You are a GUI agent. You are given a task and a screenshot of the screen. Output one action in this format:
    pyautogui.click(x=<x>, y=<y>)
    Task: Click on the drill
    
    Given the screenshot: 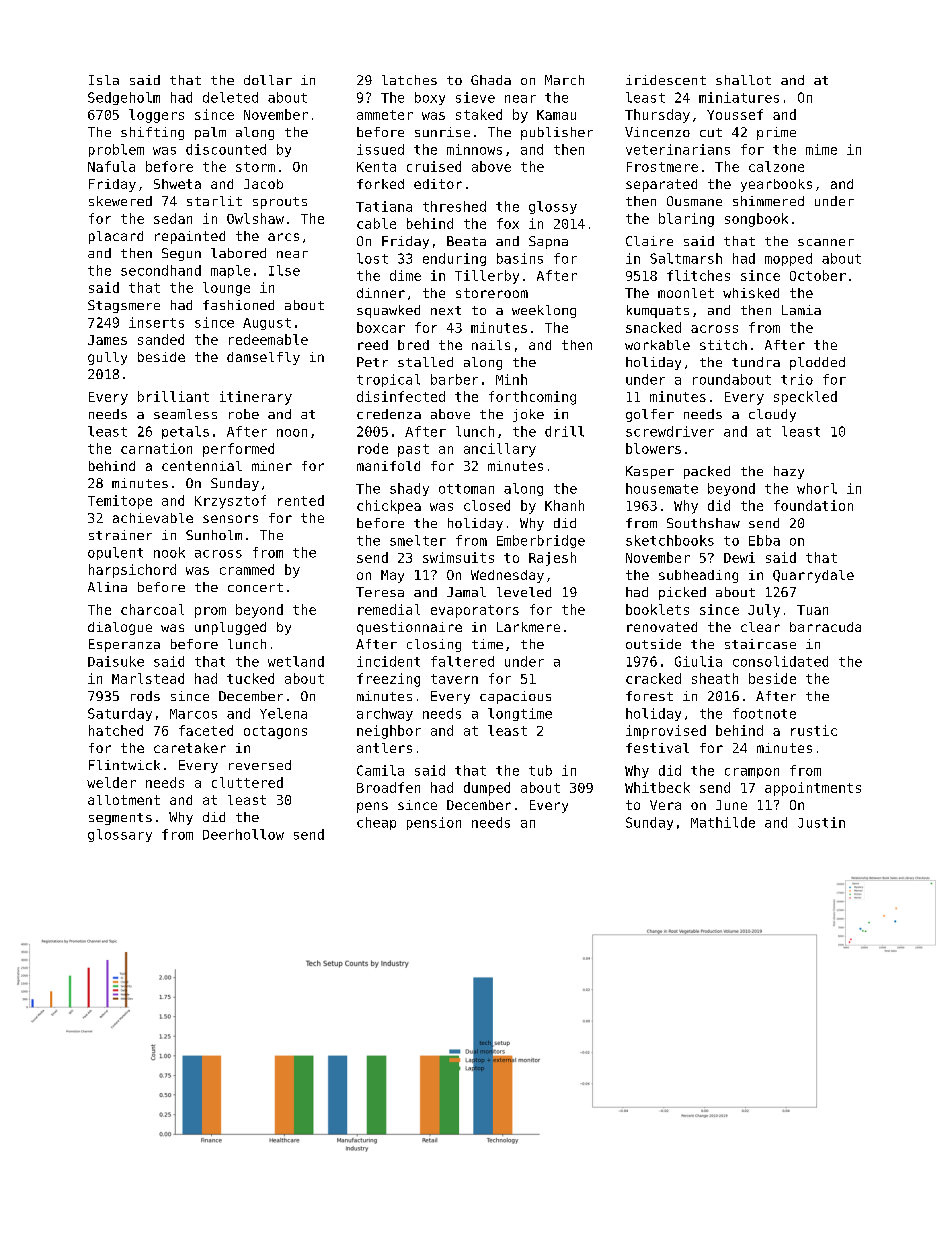 What is the action you would take?
    pyautogui.click(x=564, y=431)
